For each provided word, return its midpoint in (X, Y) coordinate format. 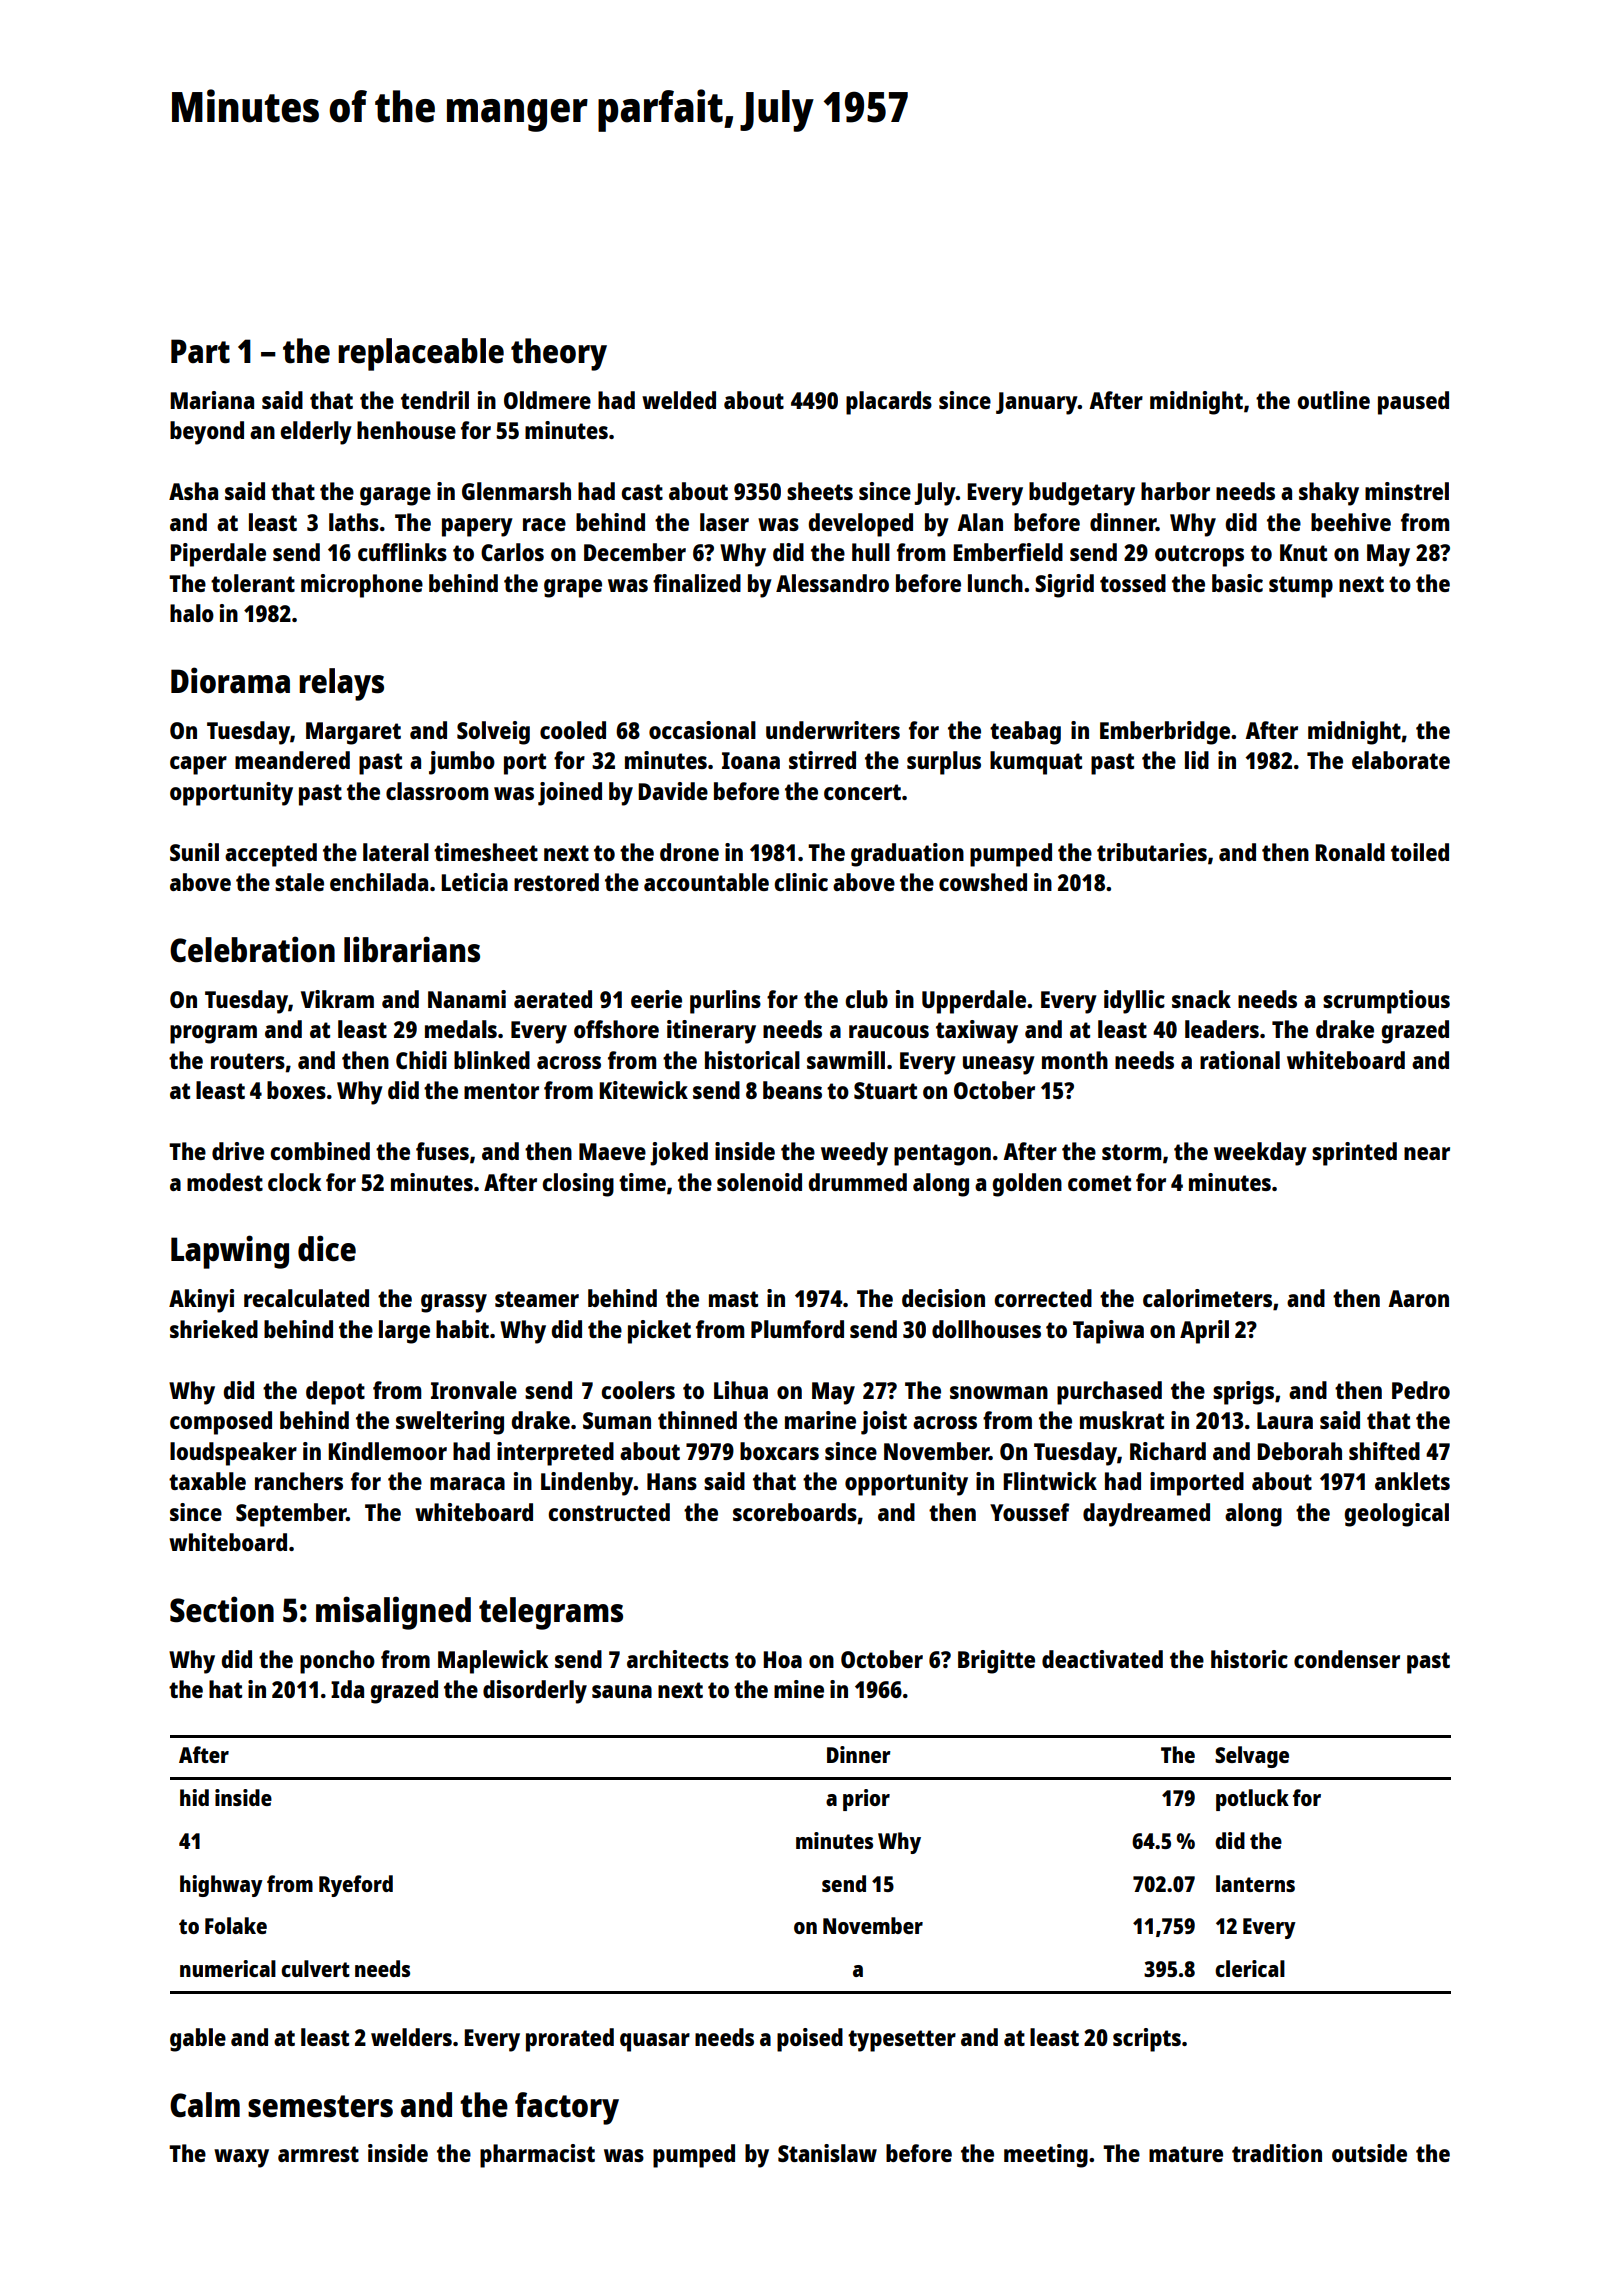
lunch (995, 583)
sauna (622, 1691)
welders (411, 2037)
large (404, 1332)
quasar (655, 2042)
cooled (573, 730)
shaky (1329, 494)
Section (222, 1609)
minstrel (1407, 491)
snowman (999, 1392)
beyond (207, 433)
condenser (1347, 1659)
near (1427, 1153)
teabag (1025, 733)
